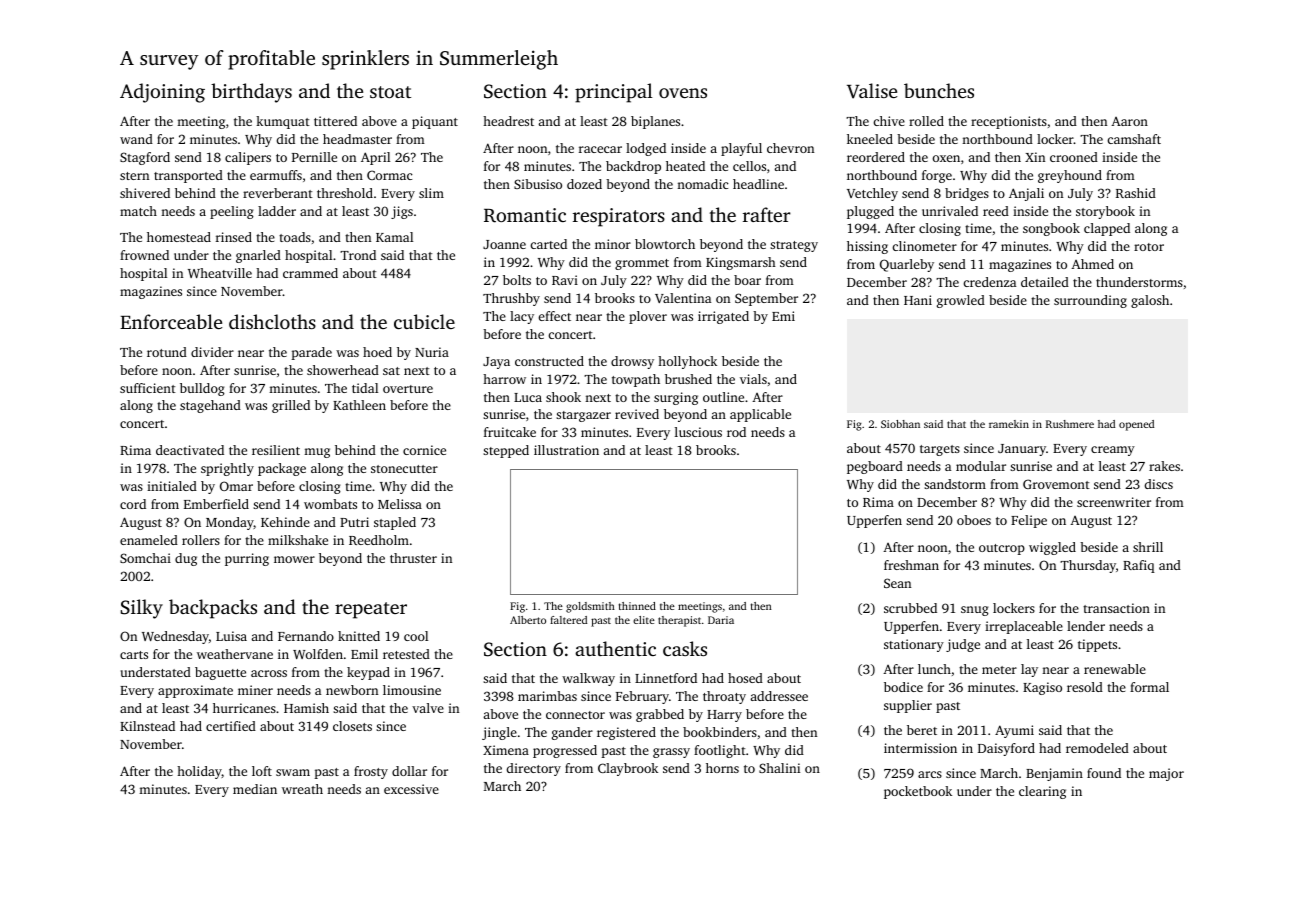 This image has width=1308, height=924. I want to click on gander, so click(572, 733).
